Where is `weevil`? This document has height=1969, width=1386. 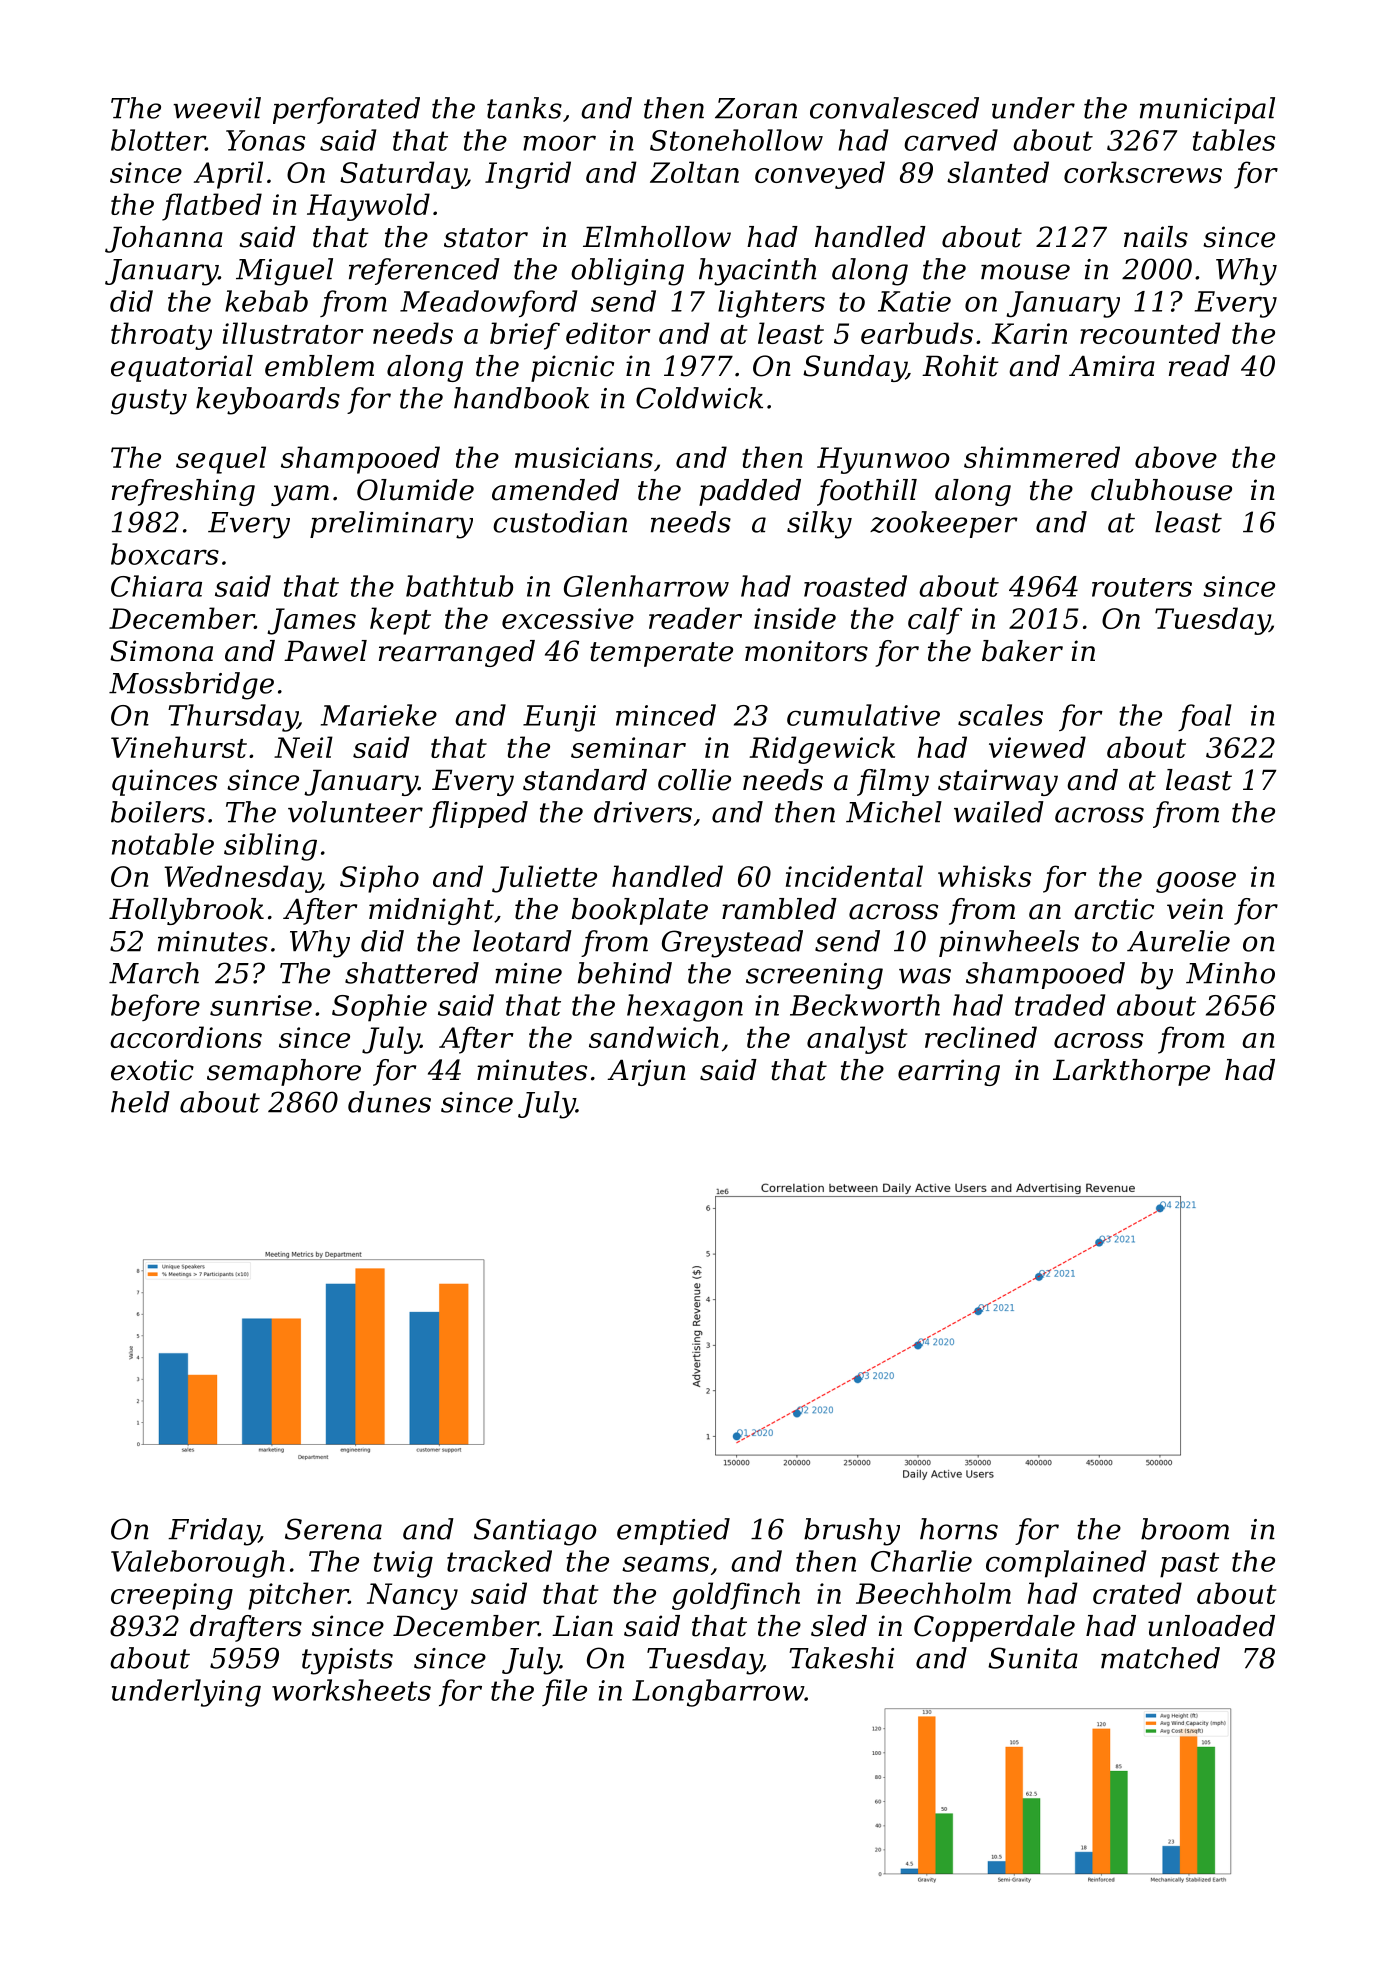 weevil is located at coordinates (217, 108).
